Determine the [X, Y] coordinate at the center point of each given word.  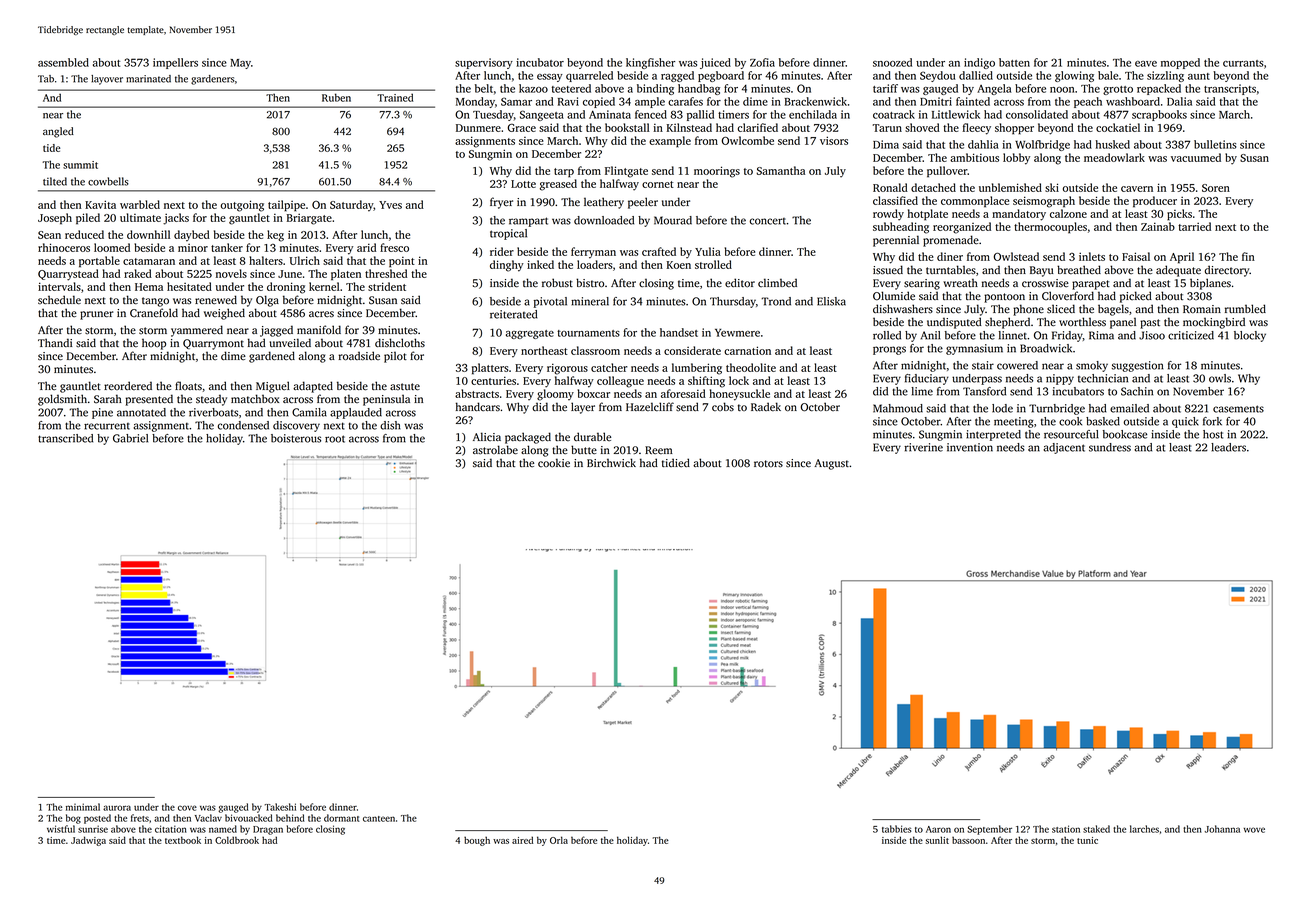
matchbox [255, 398]
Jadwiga [88, 841]
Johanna [1222, 829]
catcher [609, 367]
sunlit [937, 840]
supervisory [484, 63]
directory [1227, 271]
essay [550, 78]
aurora [117, 808]
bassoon [968, 840]
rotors [768, 464]
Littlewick [956, 114]
